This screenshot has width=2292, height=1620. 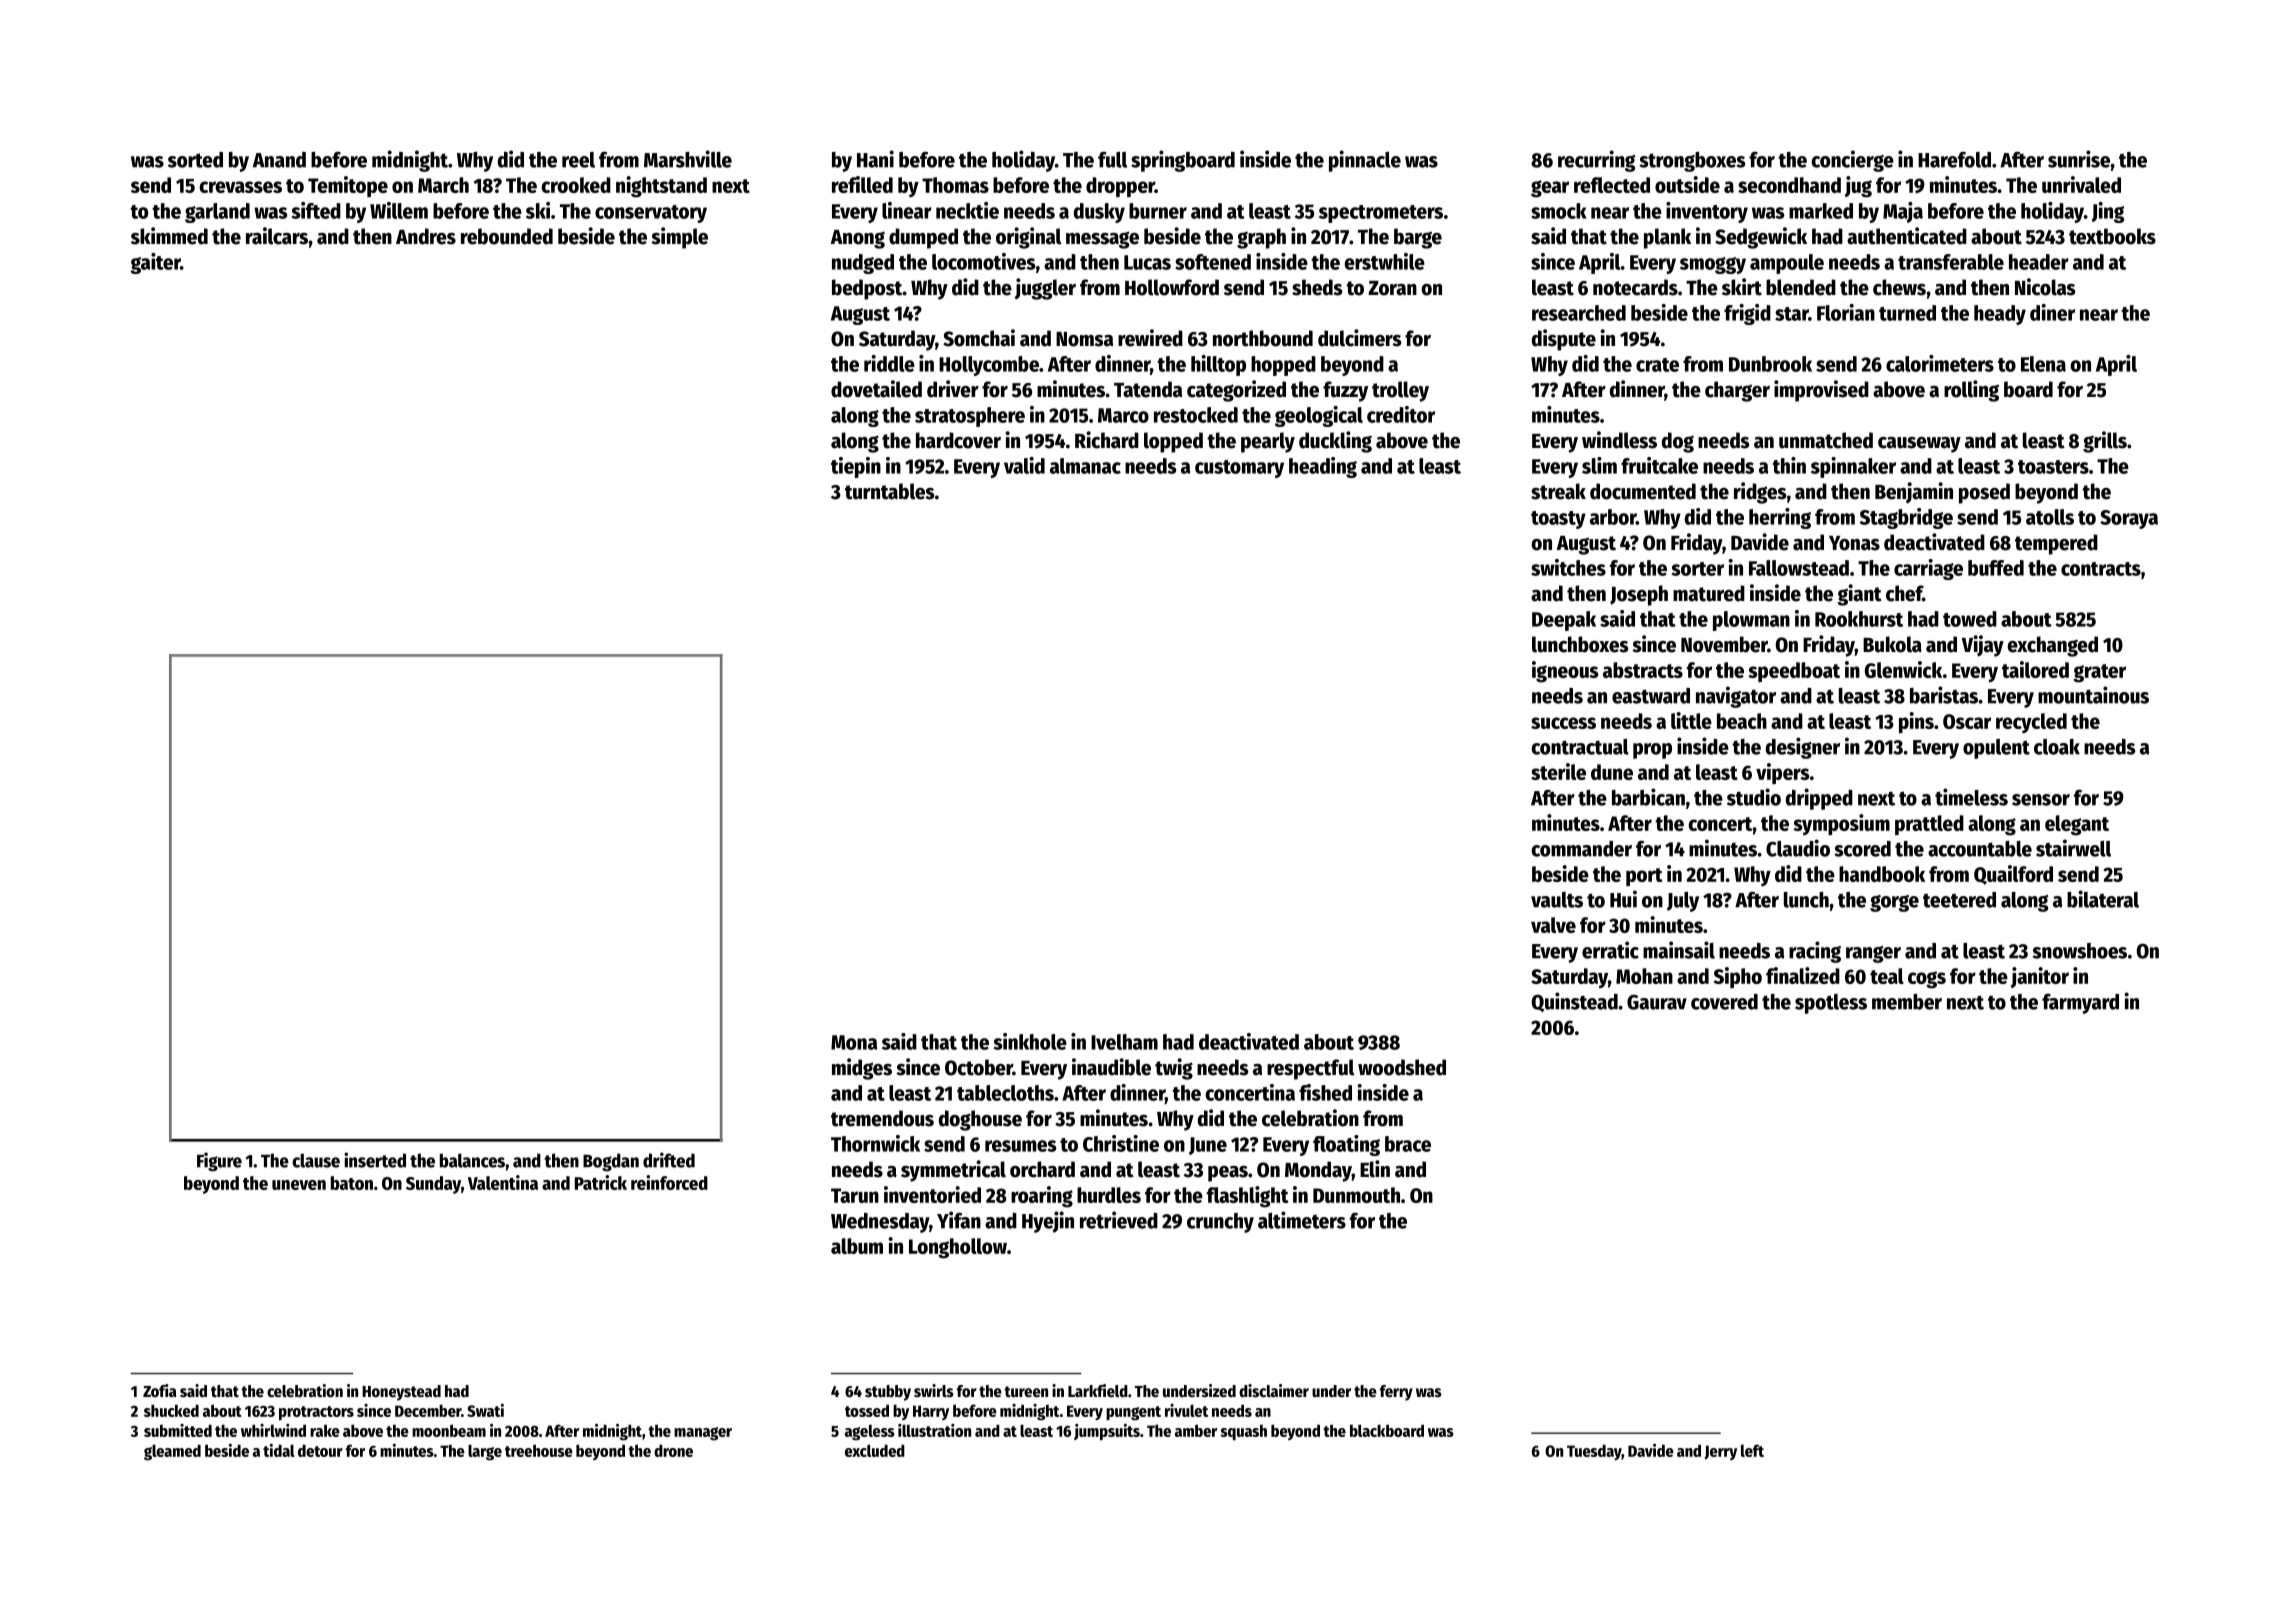 I want to click on turntables, so click(x=890, y=491).
